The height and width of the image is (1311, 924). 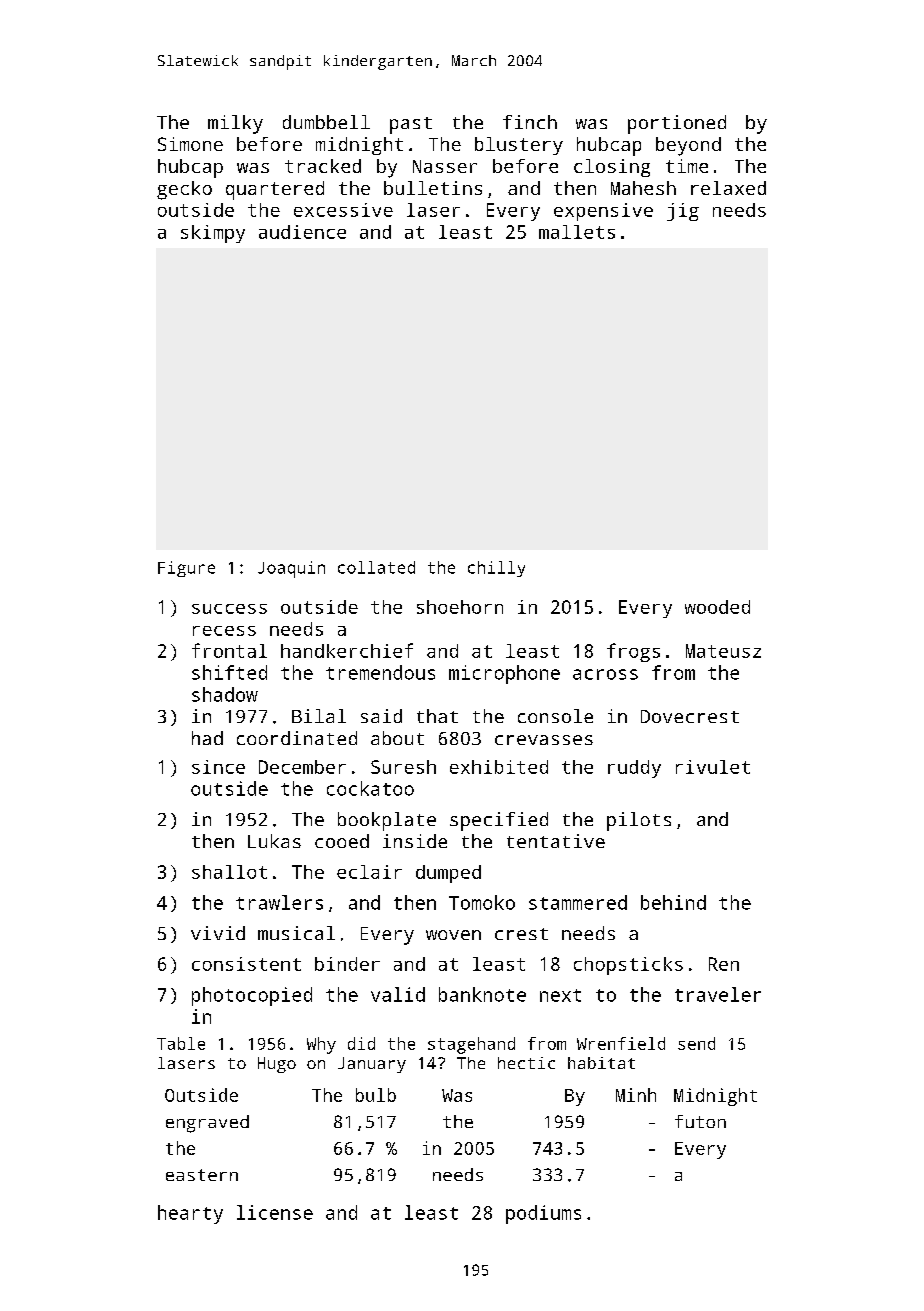 What do you see at coordinates (433, 188) in the image?
I see `bulletins` at bounding box center [433, 188].
